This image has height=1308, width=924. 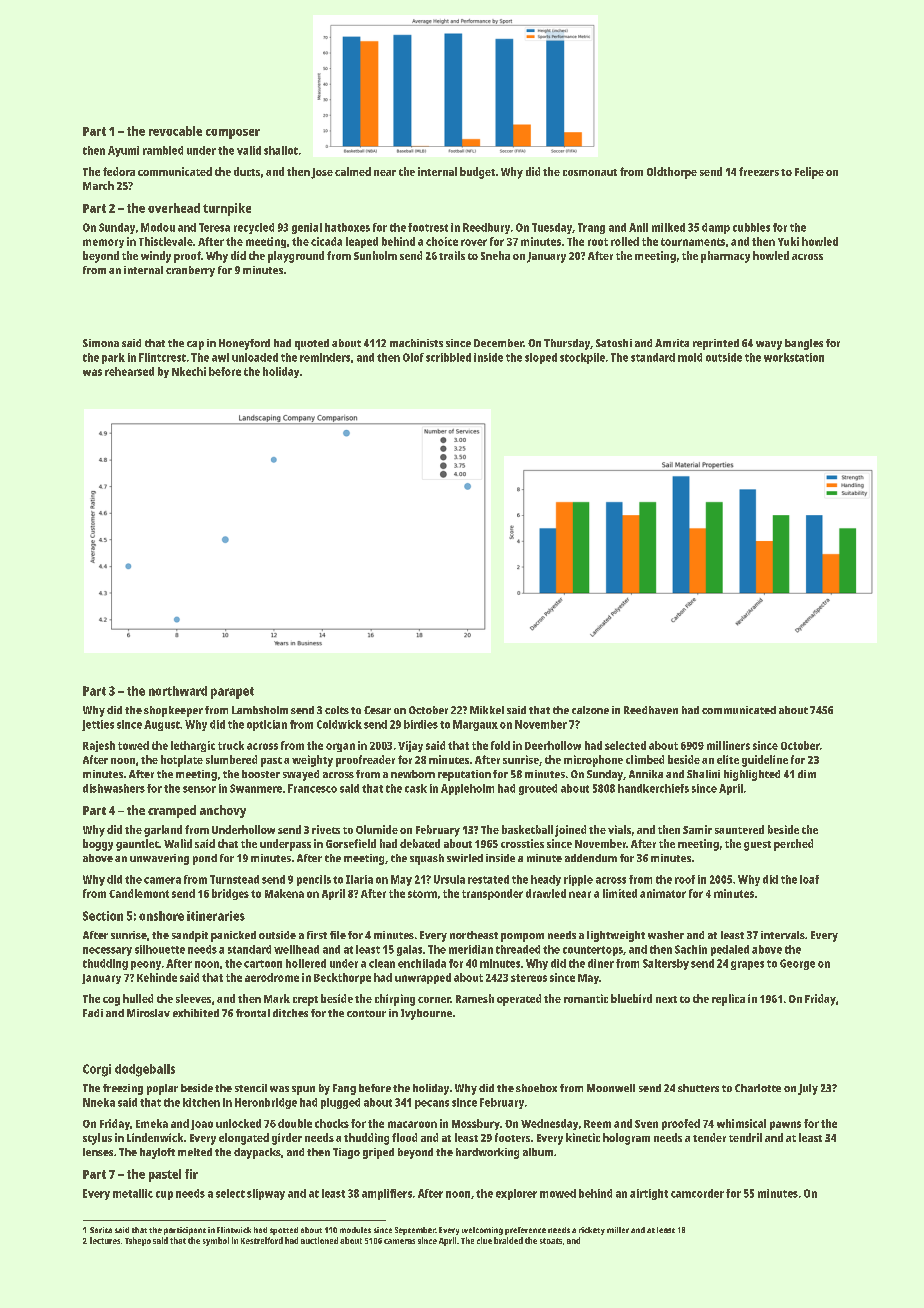 What do you see at coordinates (591, 858) in the image?
I see `addendum` at bounding box center [591, 858].
